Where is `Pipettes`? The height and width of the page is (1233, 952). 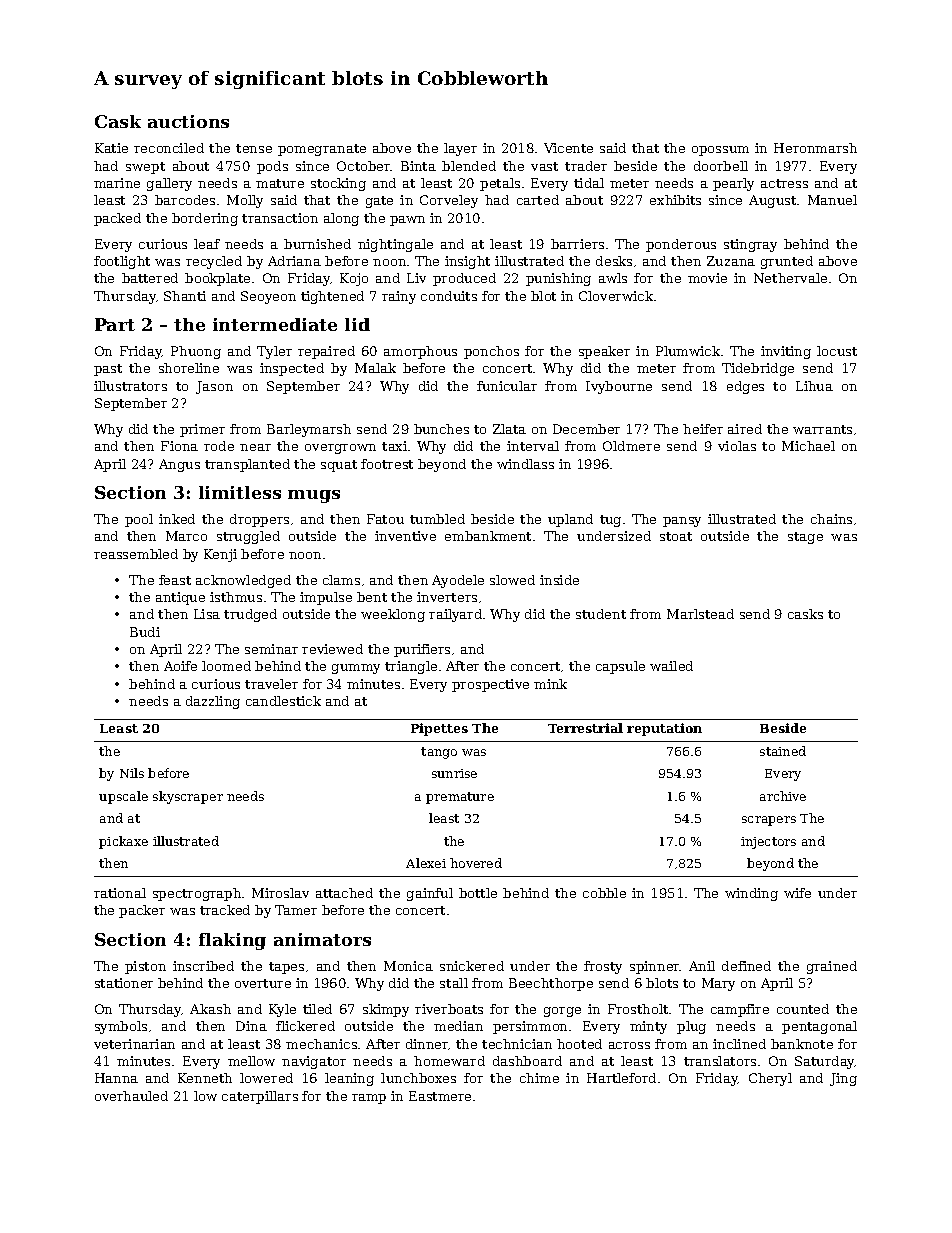 Pipettes is located at coordinates (439, 729).
